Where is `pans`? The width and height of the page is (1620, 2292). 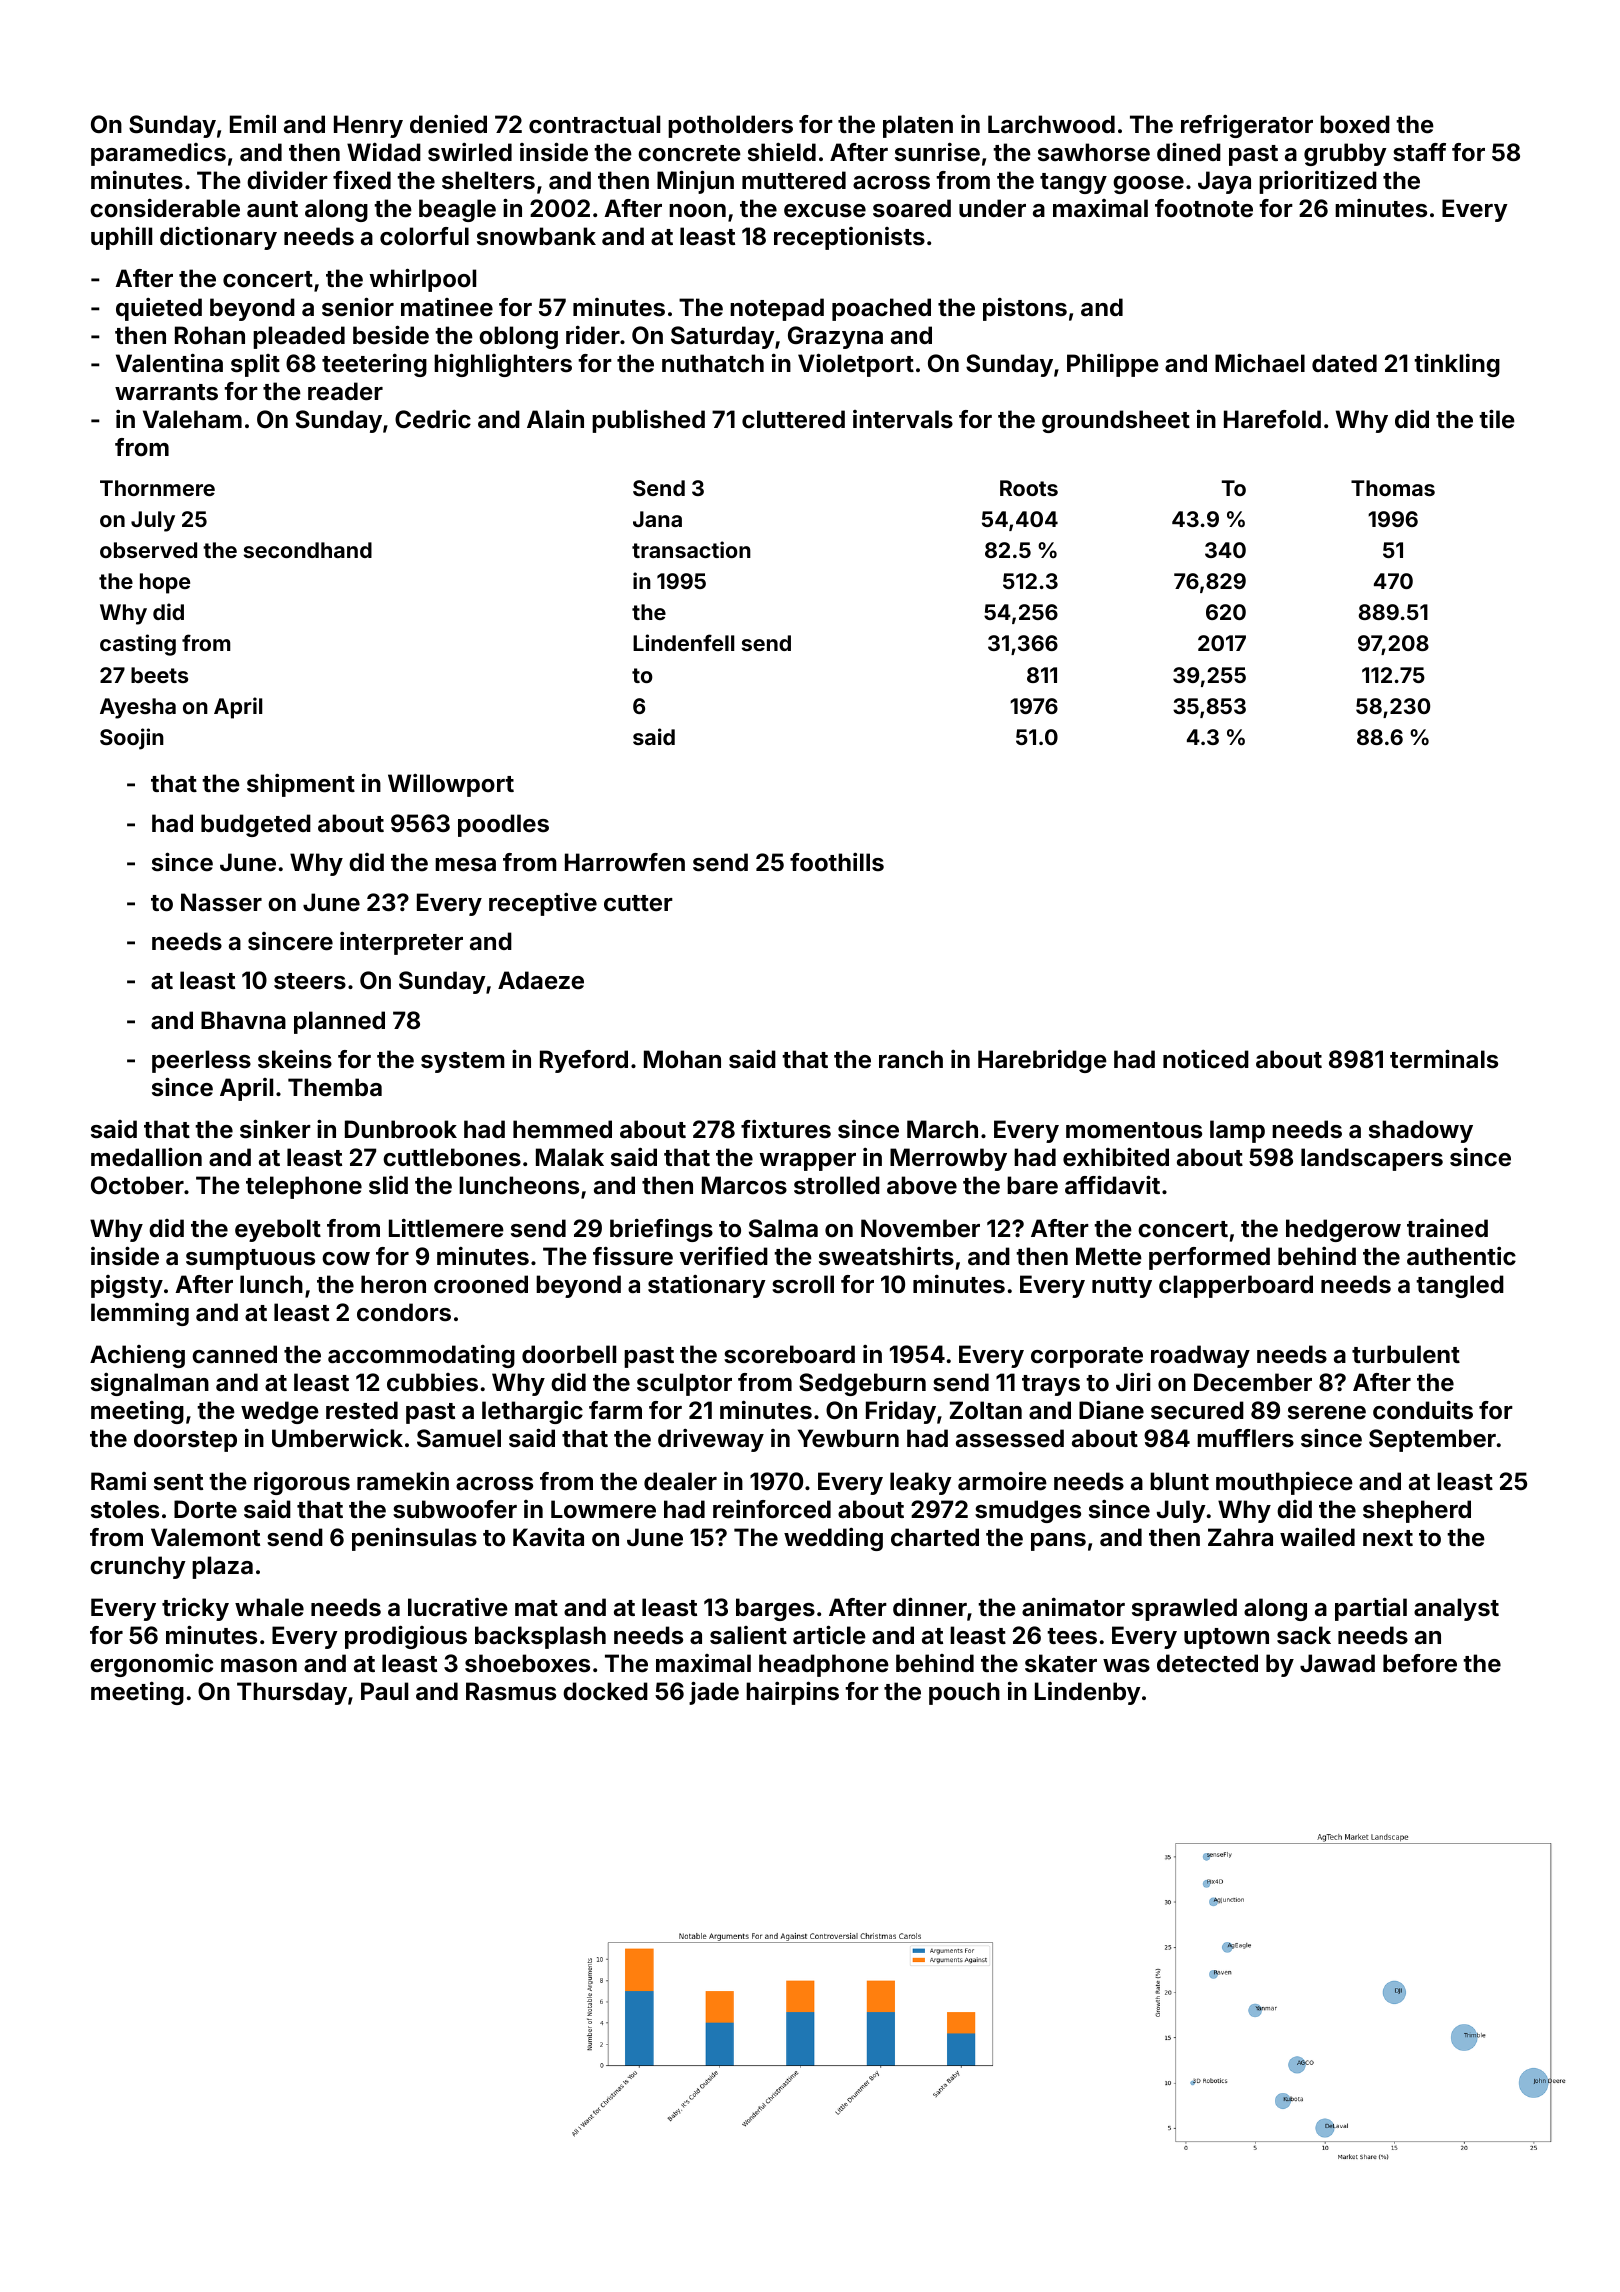 pans is located at coordinates (1058, 1542).
